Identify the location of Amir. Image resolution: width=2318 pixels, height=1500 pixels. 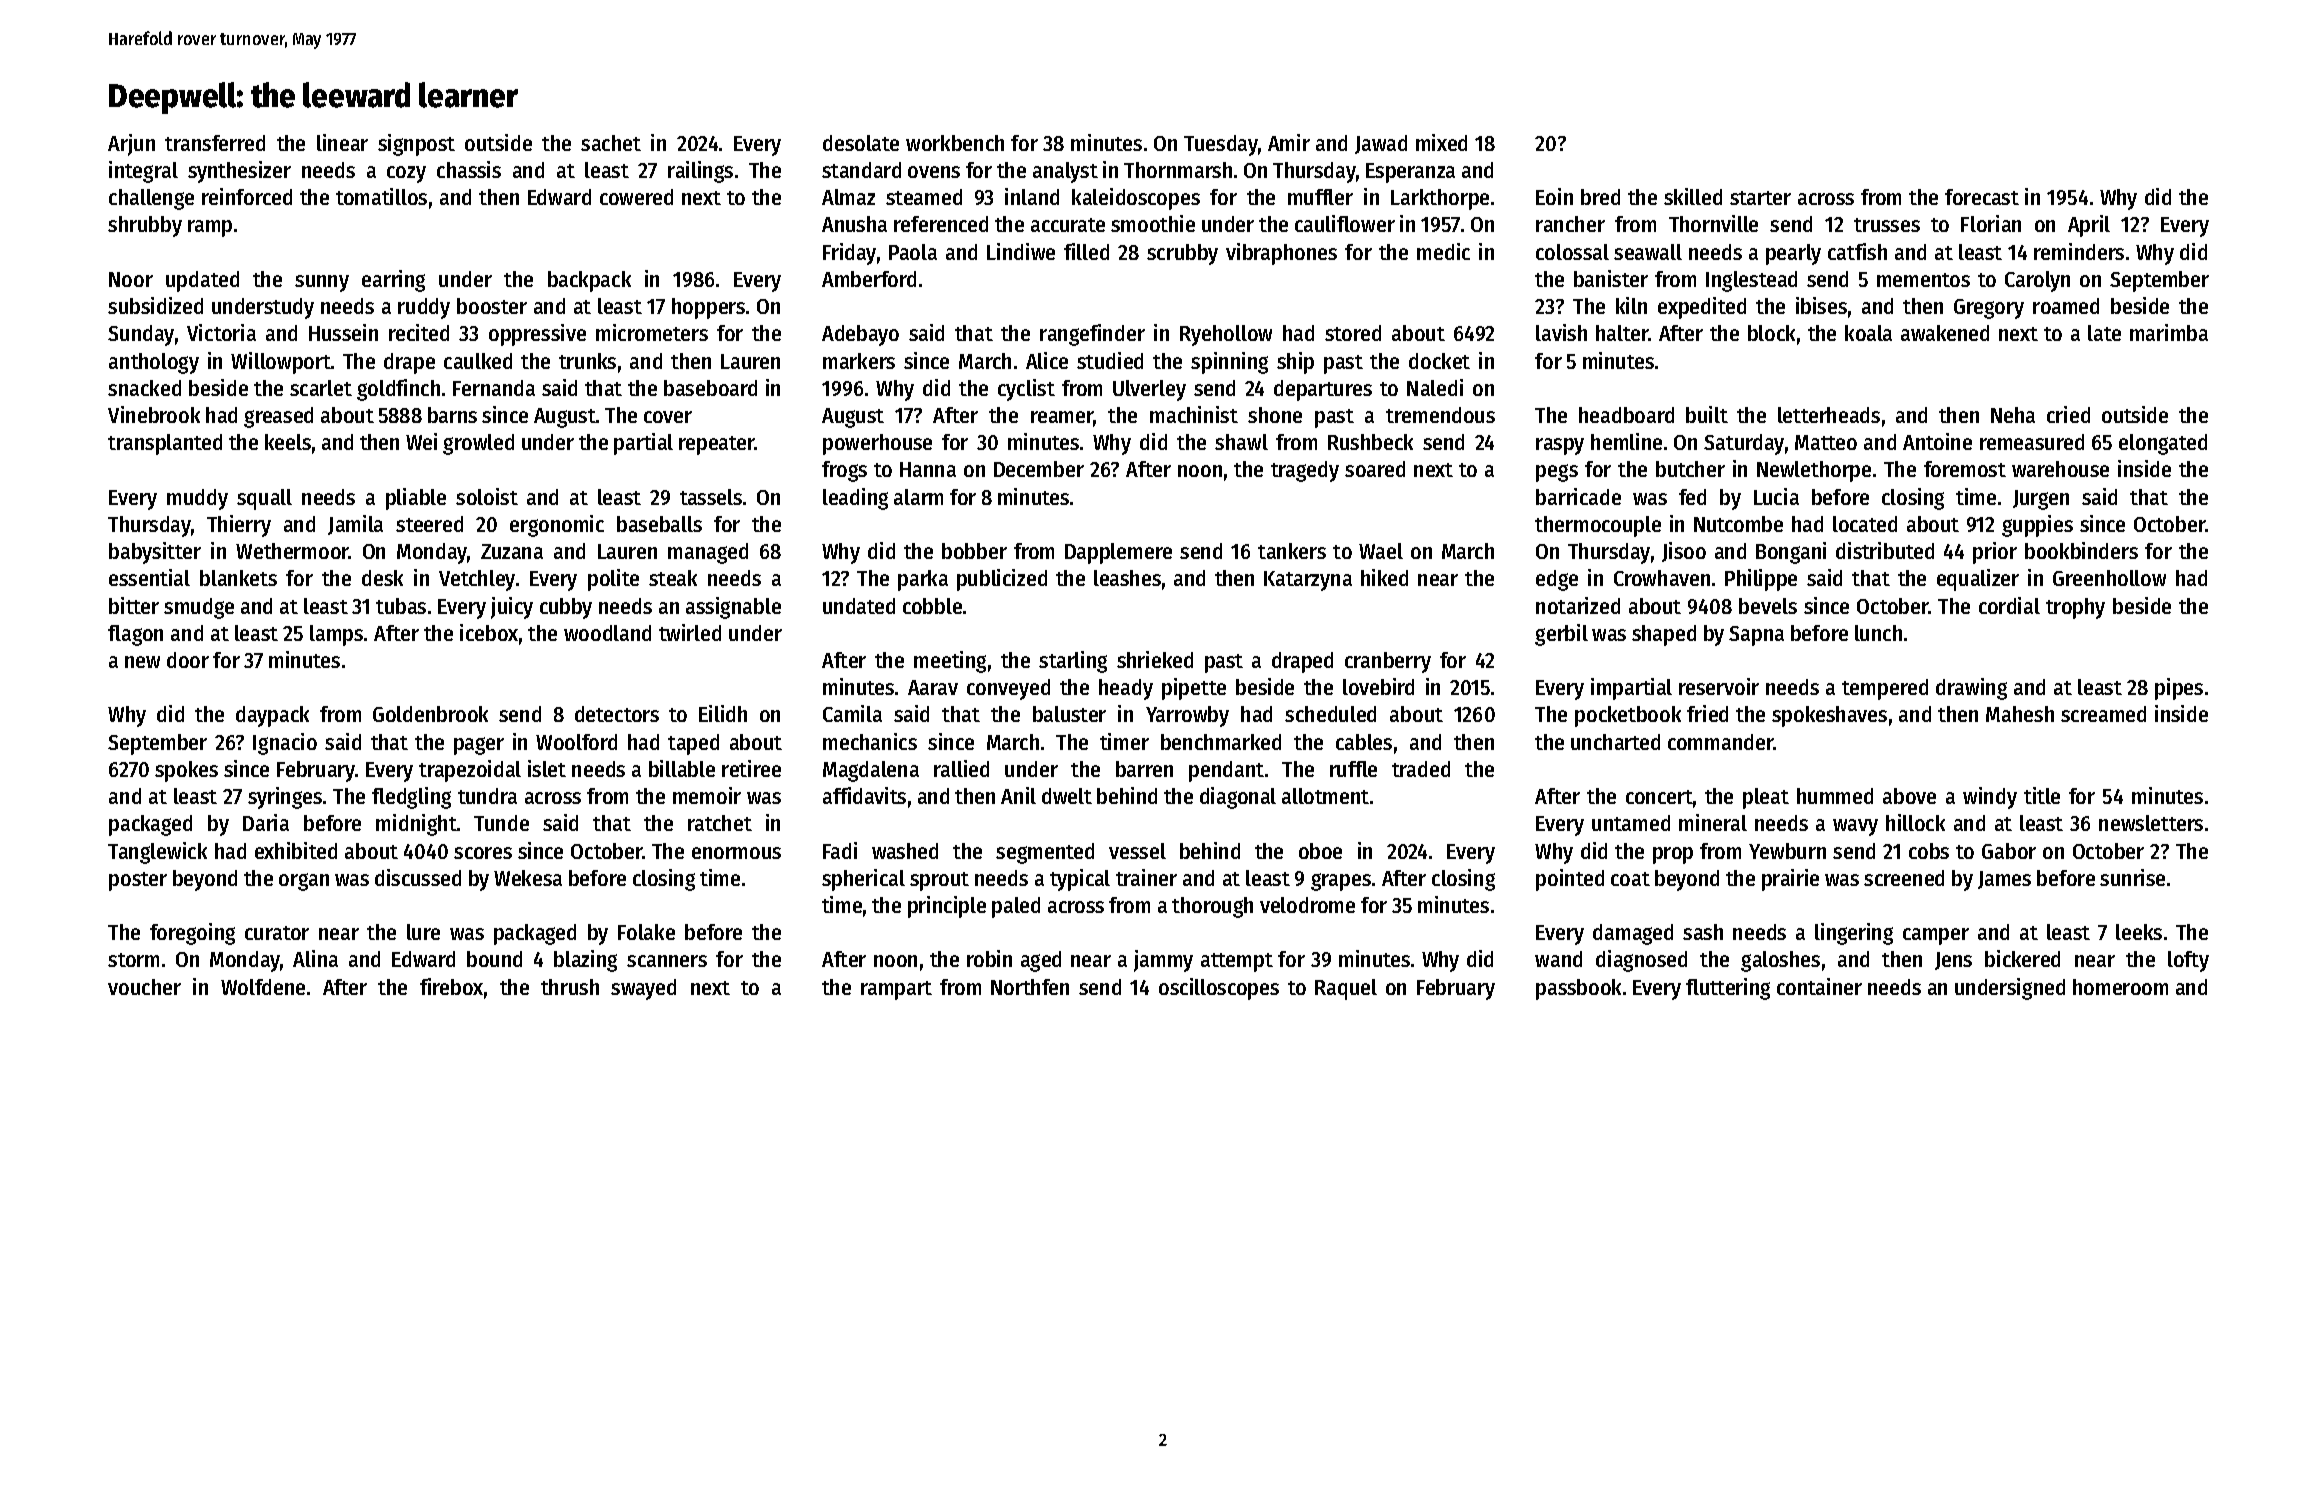
(1289, 142).
